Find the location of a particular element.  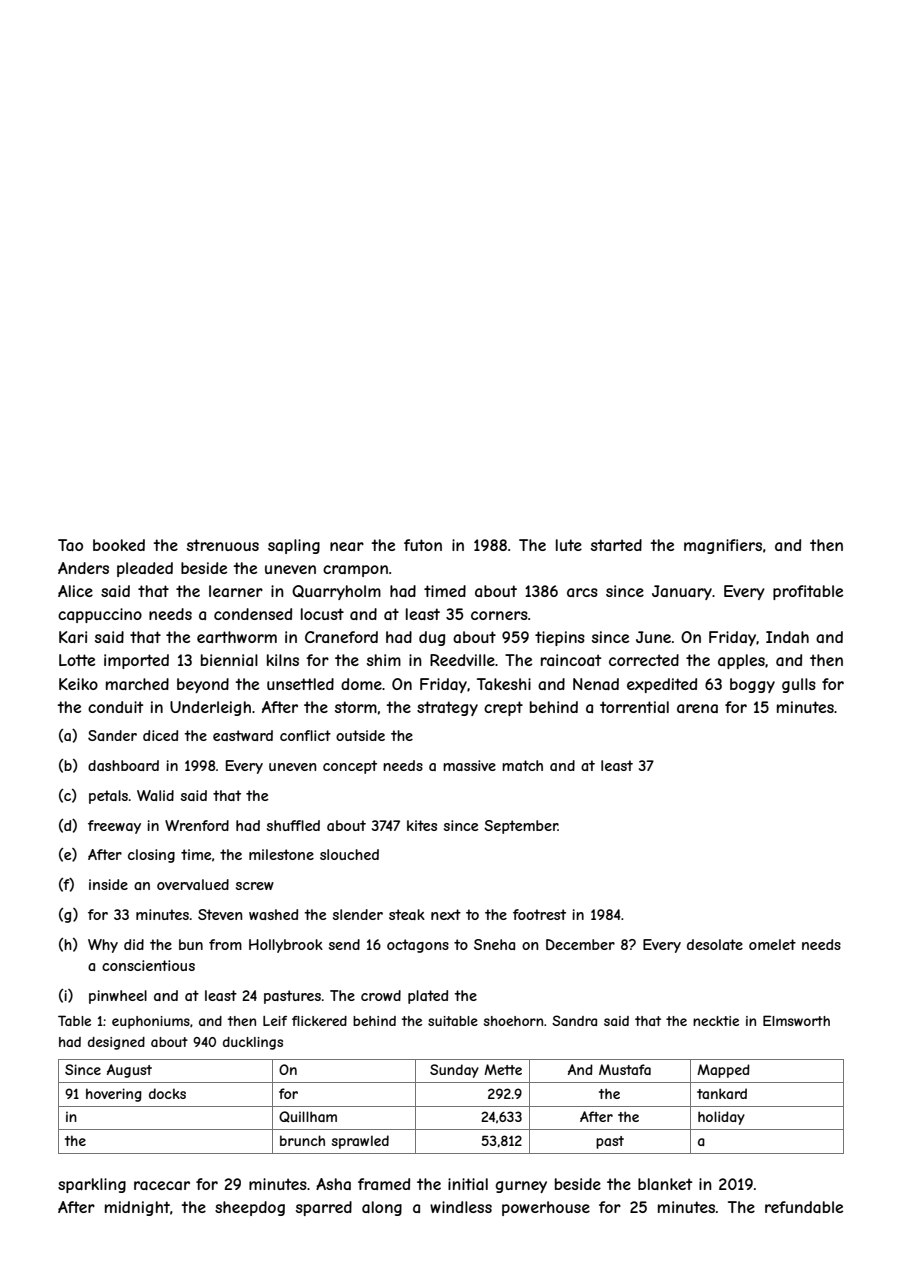

inside is located at coordinates (108, 884).
